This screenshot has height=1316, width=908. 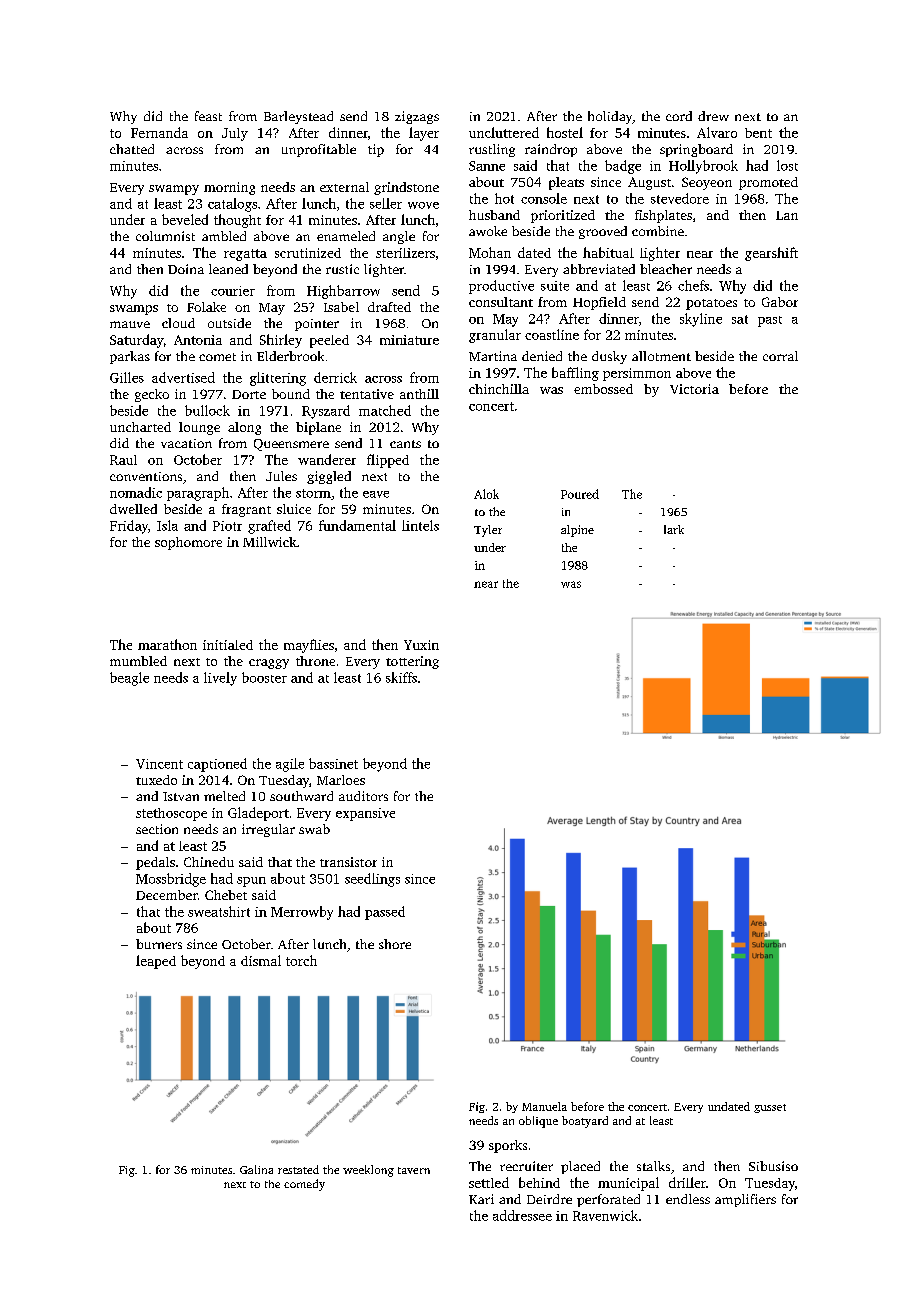 I want to click on promoted, so click(x=768, y=183).
